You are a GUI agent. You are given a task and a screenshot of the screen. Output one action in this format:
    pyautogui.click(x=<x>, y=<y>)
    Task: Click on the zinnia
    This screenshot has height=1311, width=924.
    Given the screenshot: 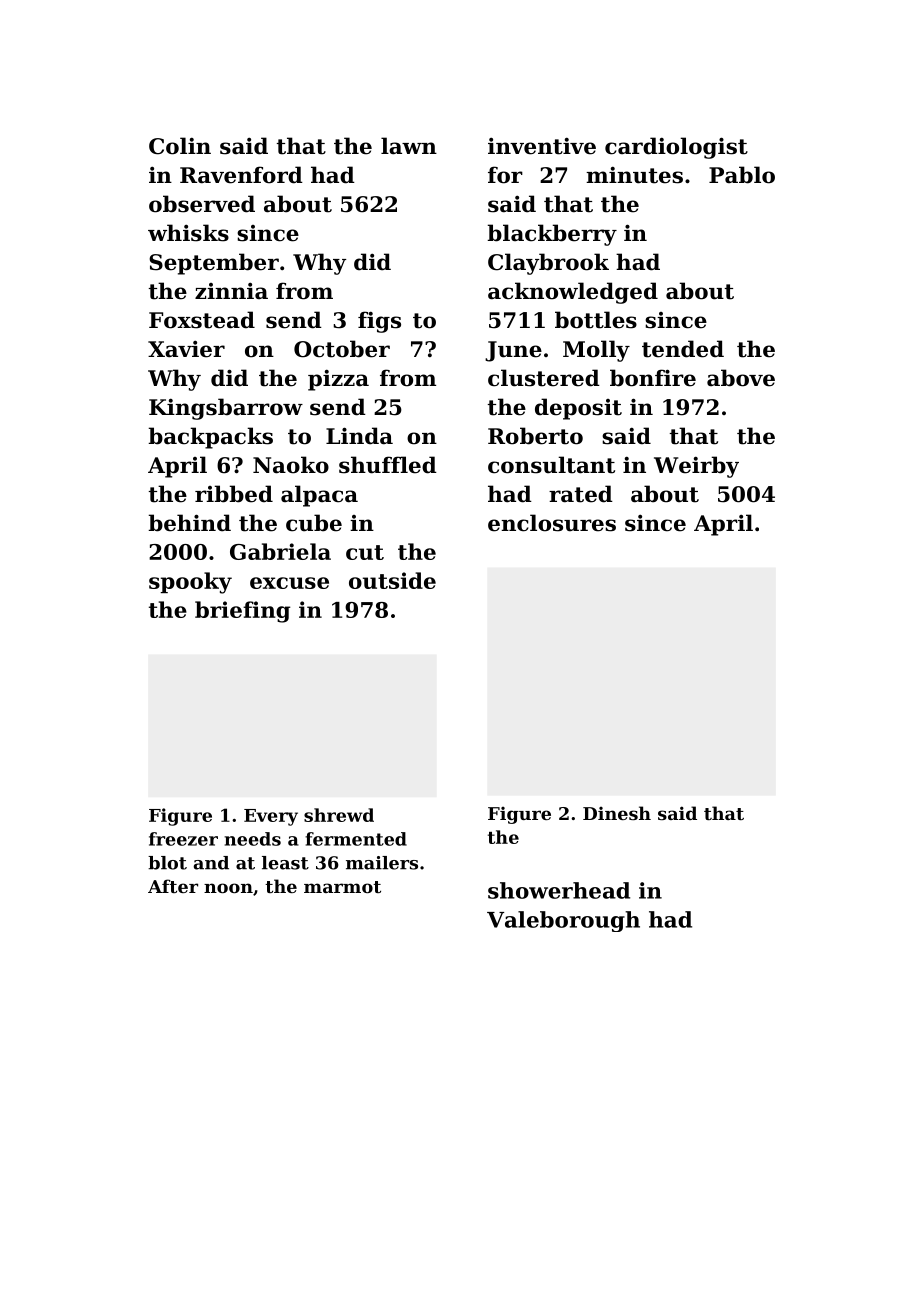 What is the action you would take?
    pyautogui.click(x=231, y=290)
